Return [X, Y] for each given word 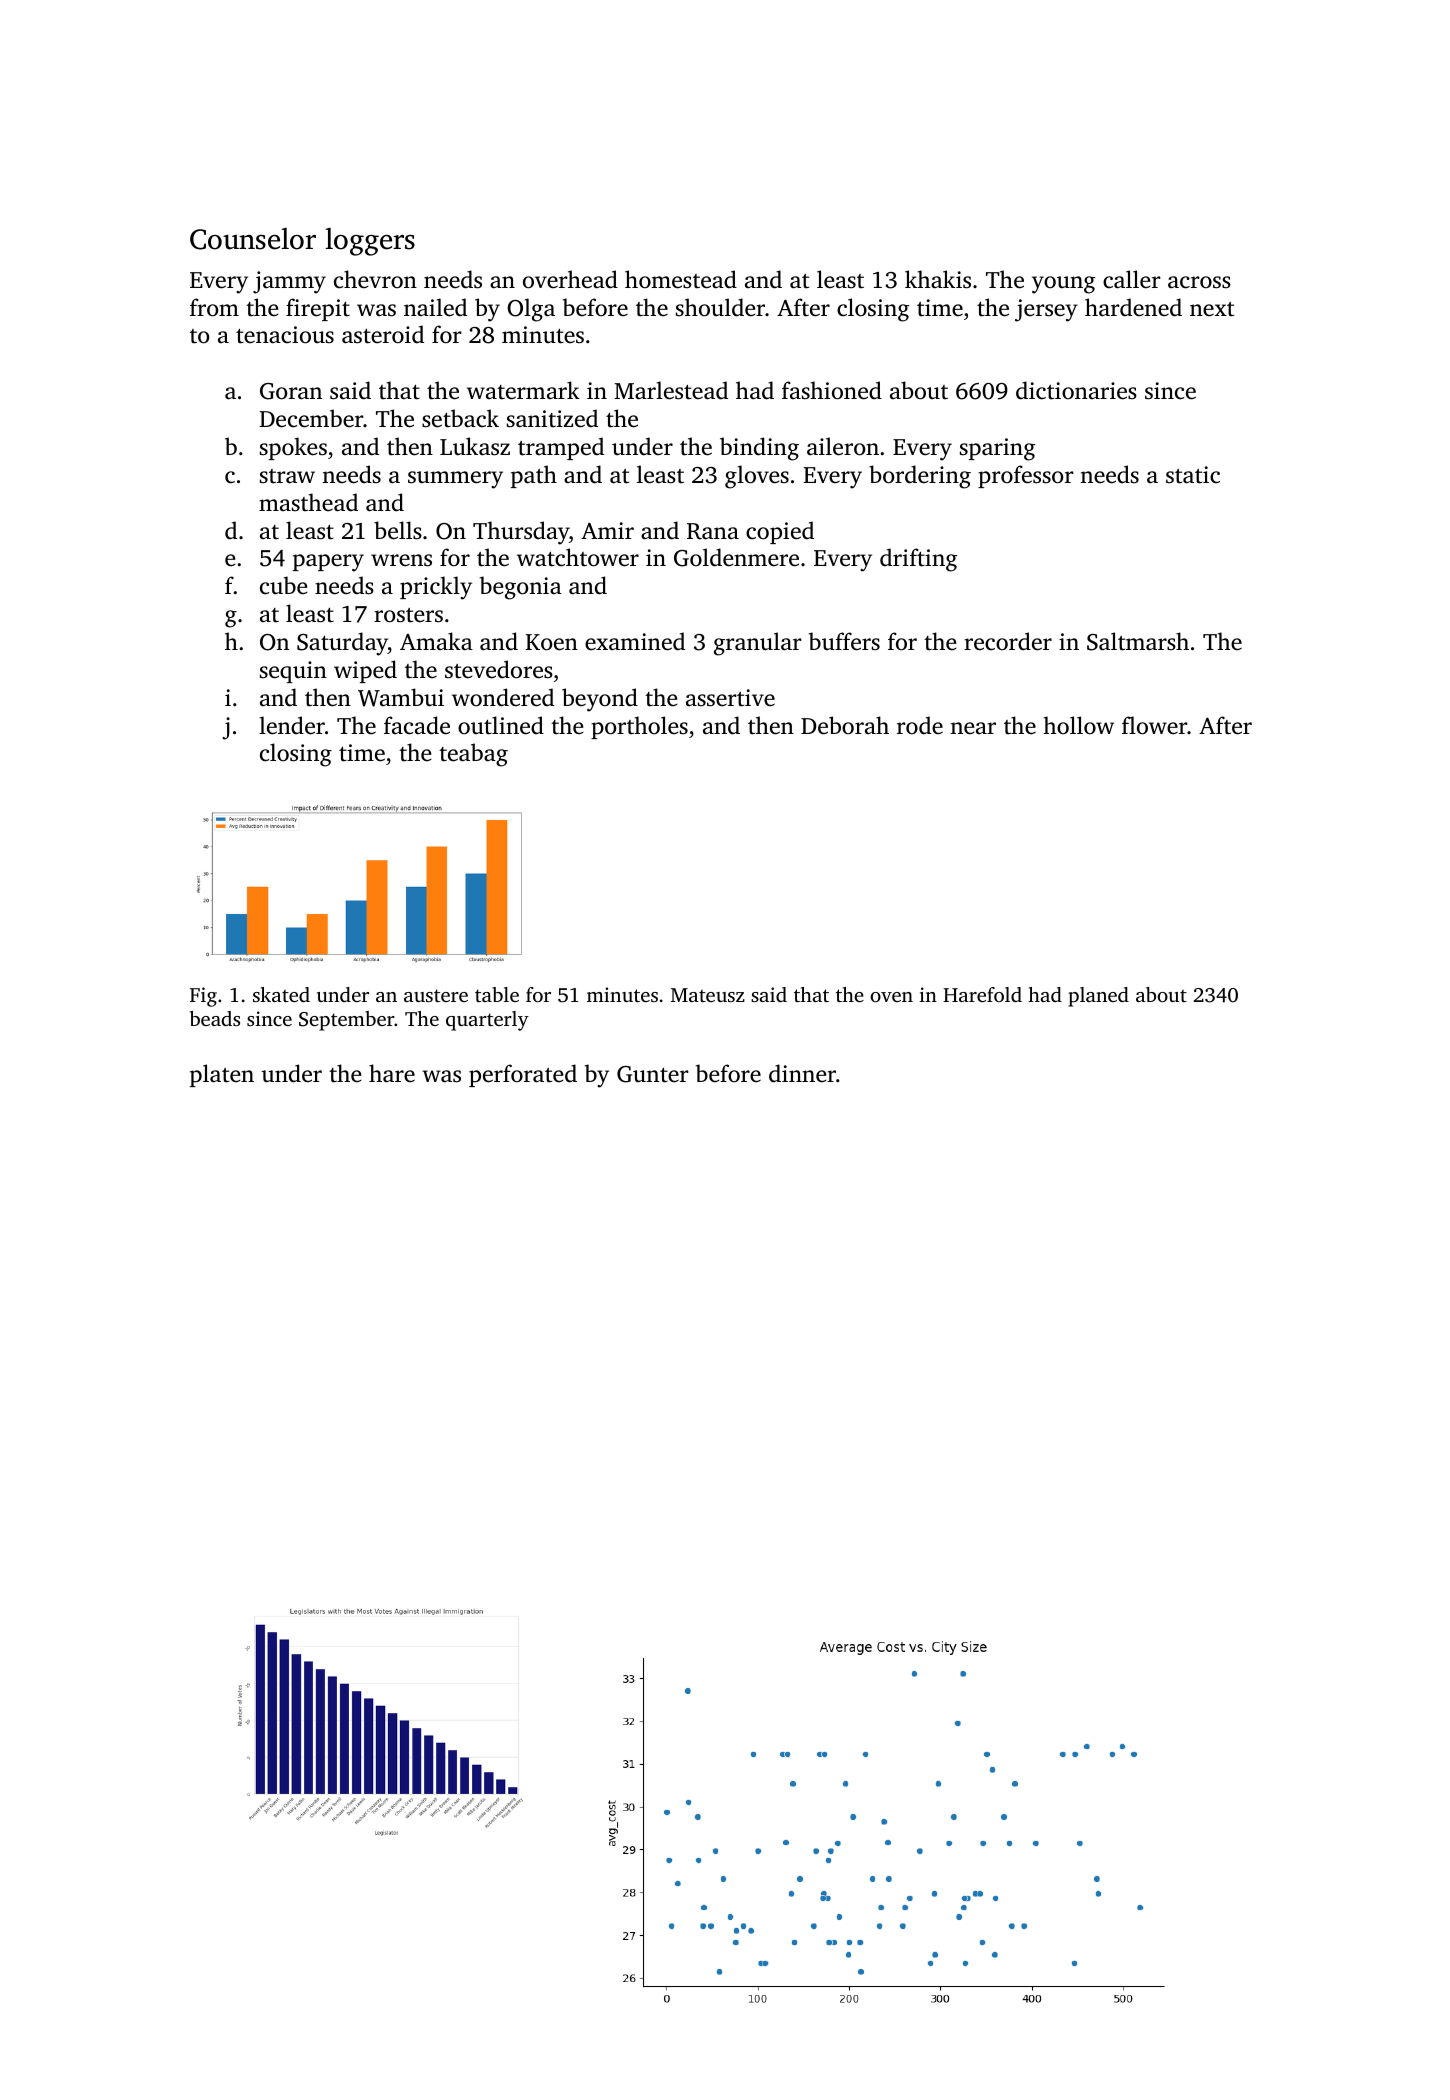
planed [1098, 997]
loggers [370, 242]
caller [1132, 279]
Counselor [253, 239]
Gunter [653, 1074]
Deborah [845, 725]
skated [281, 994]
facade [417, 725]
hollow [1079, 725]
